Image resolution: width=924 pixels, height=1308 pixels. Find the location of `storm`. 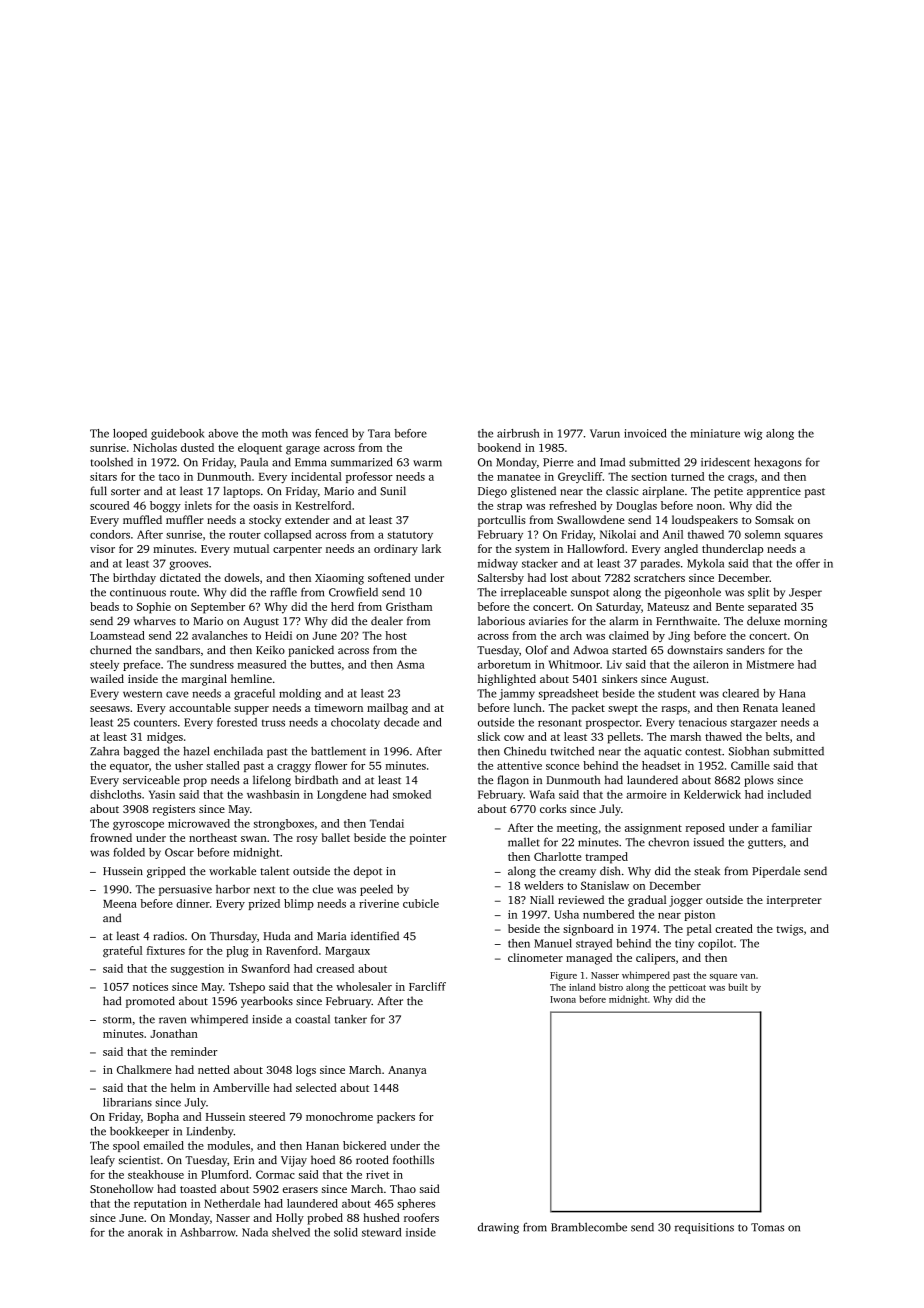

storm is located at coordinates (117, 1020).
